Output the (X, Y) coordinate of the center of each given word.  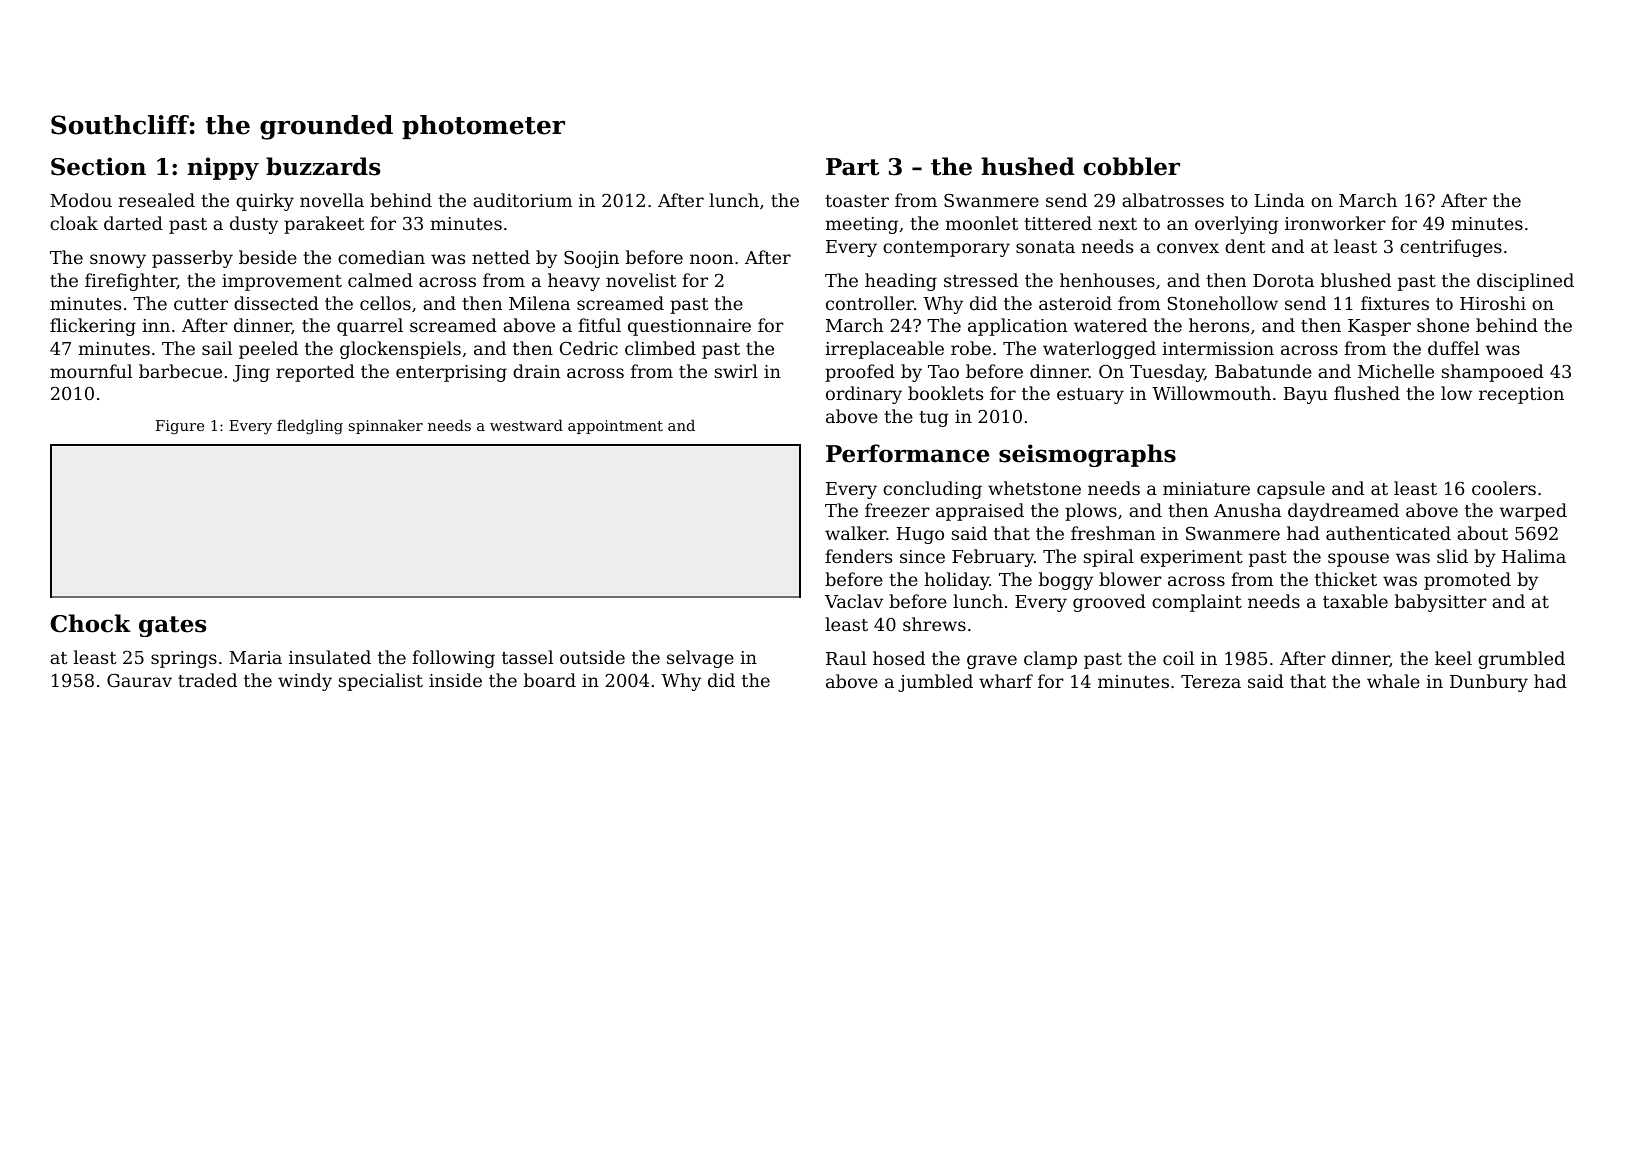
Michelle (1396, 371)
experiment (1191, 558)
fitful (599, 325)
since (922, 556)
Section (98, 166)
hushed (1028, 166)
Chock (90, 623)
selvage (700, 659)
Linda (1280, 200)
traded (207, 680)
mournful (91, 371)
